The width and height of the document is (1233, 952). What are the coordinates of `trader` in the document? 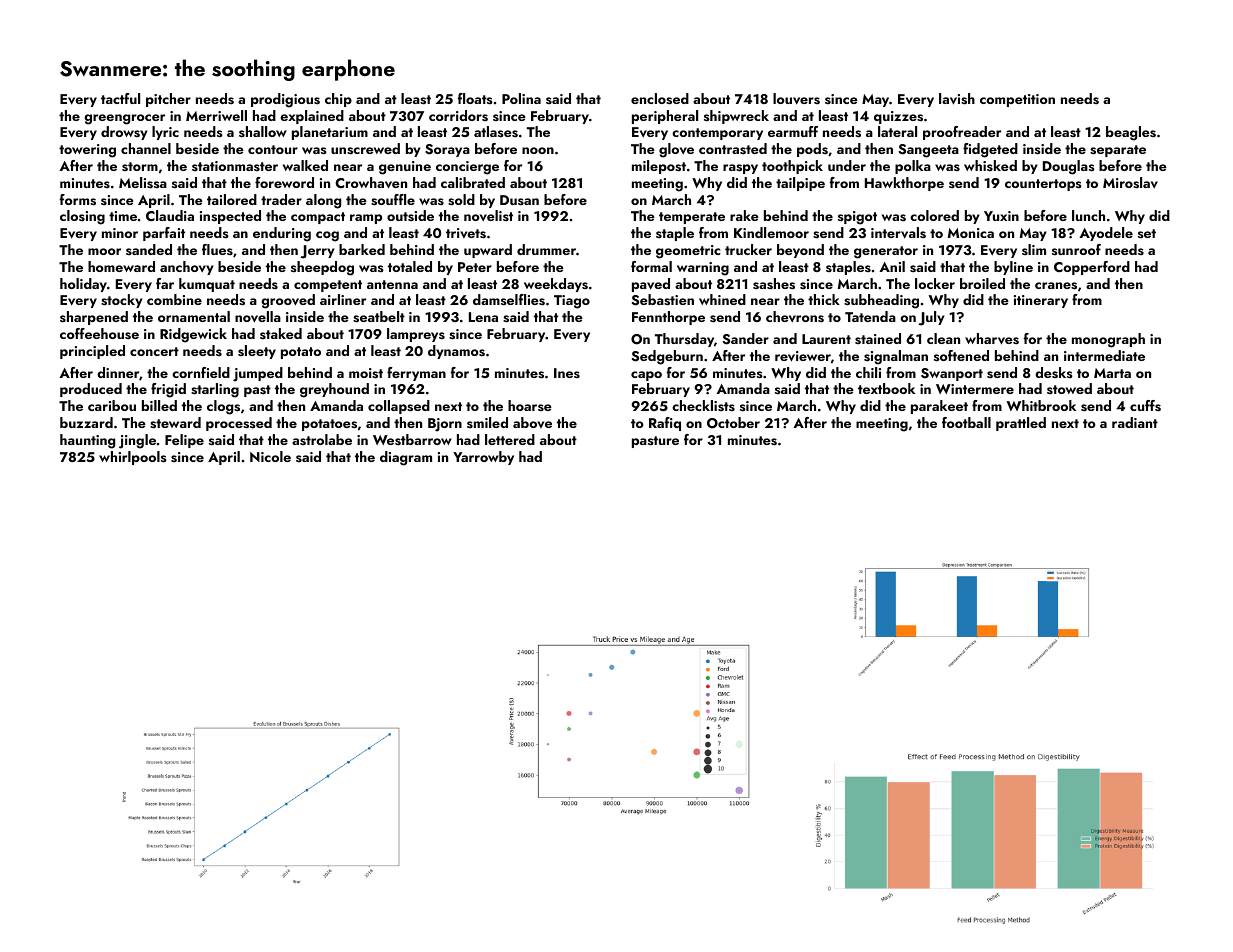 It's located at (281, 199).
